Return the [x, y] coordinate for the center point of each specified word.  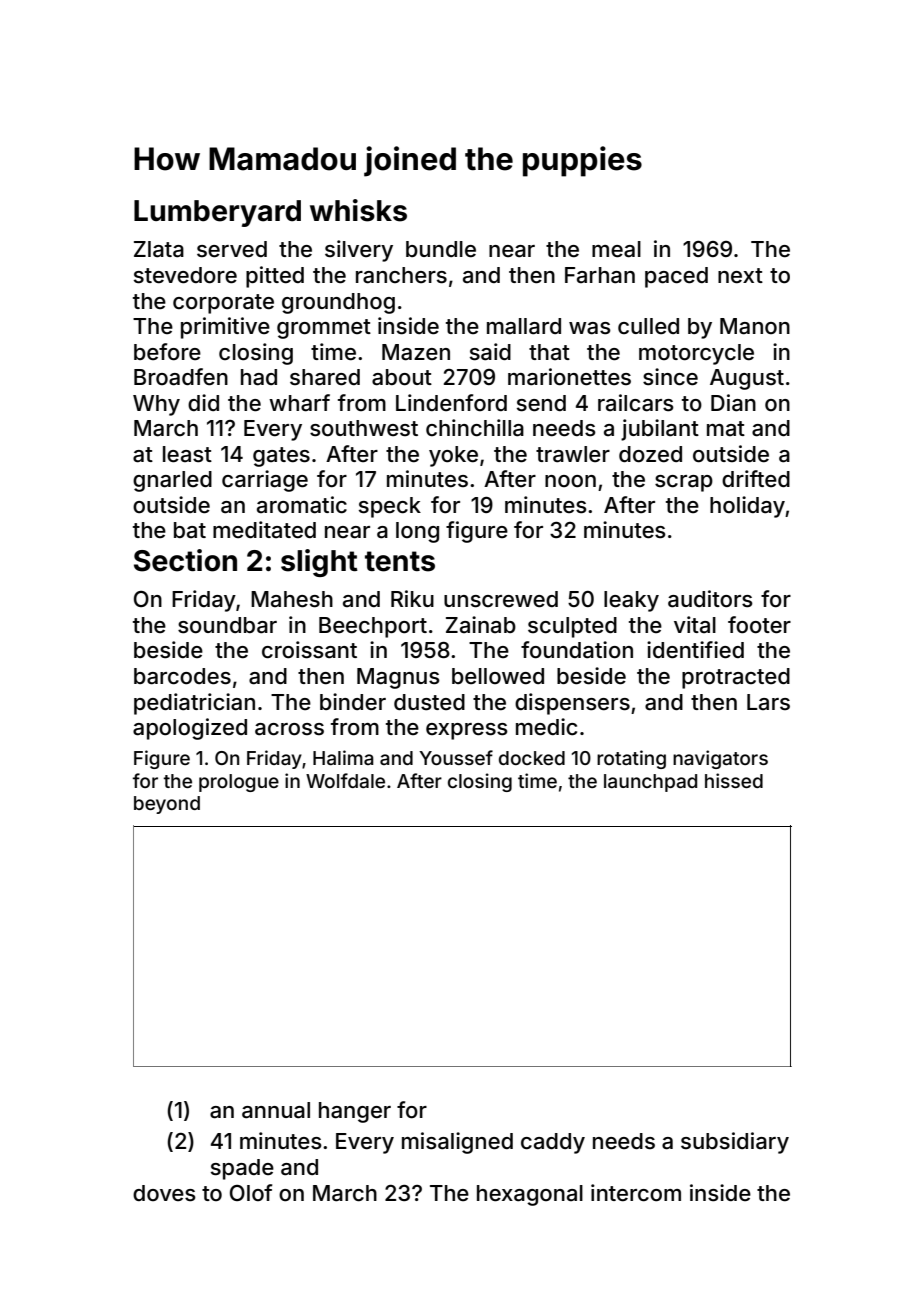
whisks [358, 210]
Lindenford [451, 402]
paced [676, 277]
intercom [636, 1193]
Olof [251, 1192]
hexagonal [530, 1195]
